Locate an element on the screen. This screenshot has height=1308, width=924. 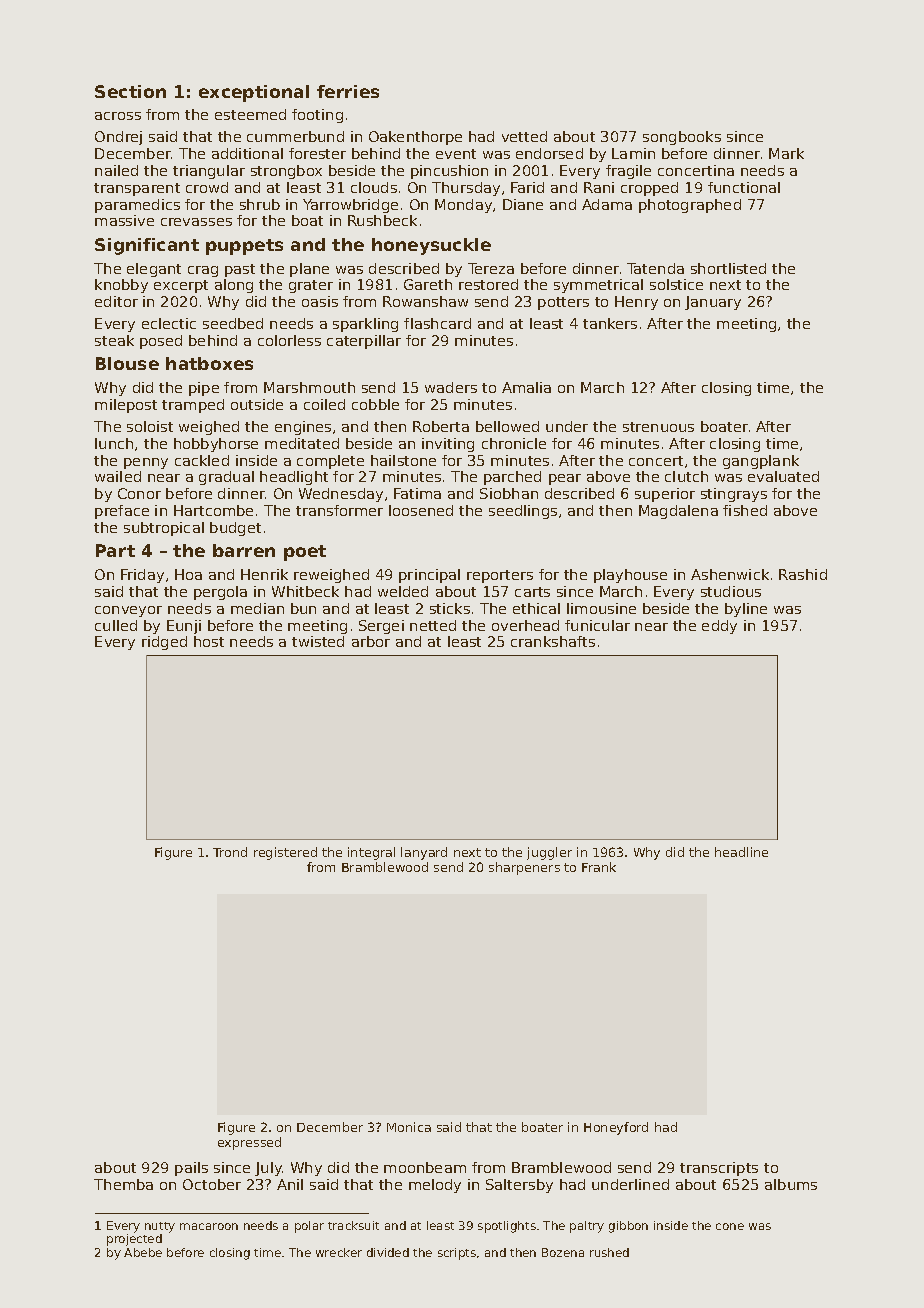
headline is located at coordinates (741, 852).
